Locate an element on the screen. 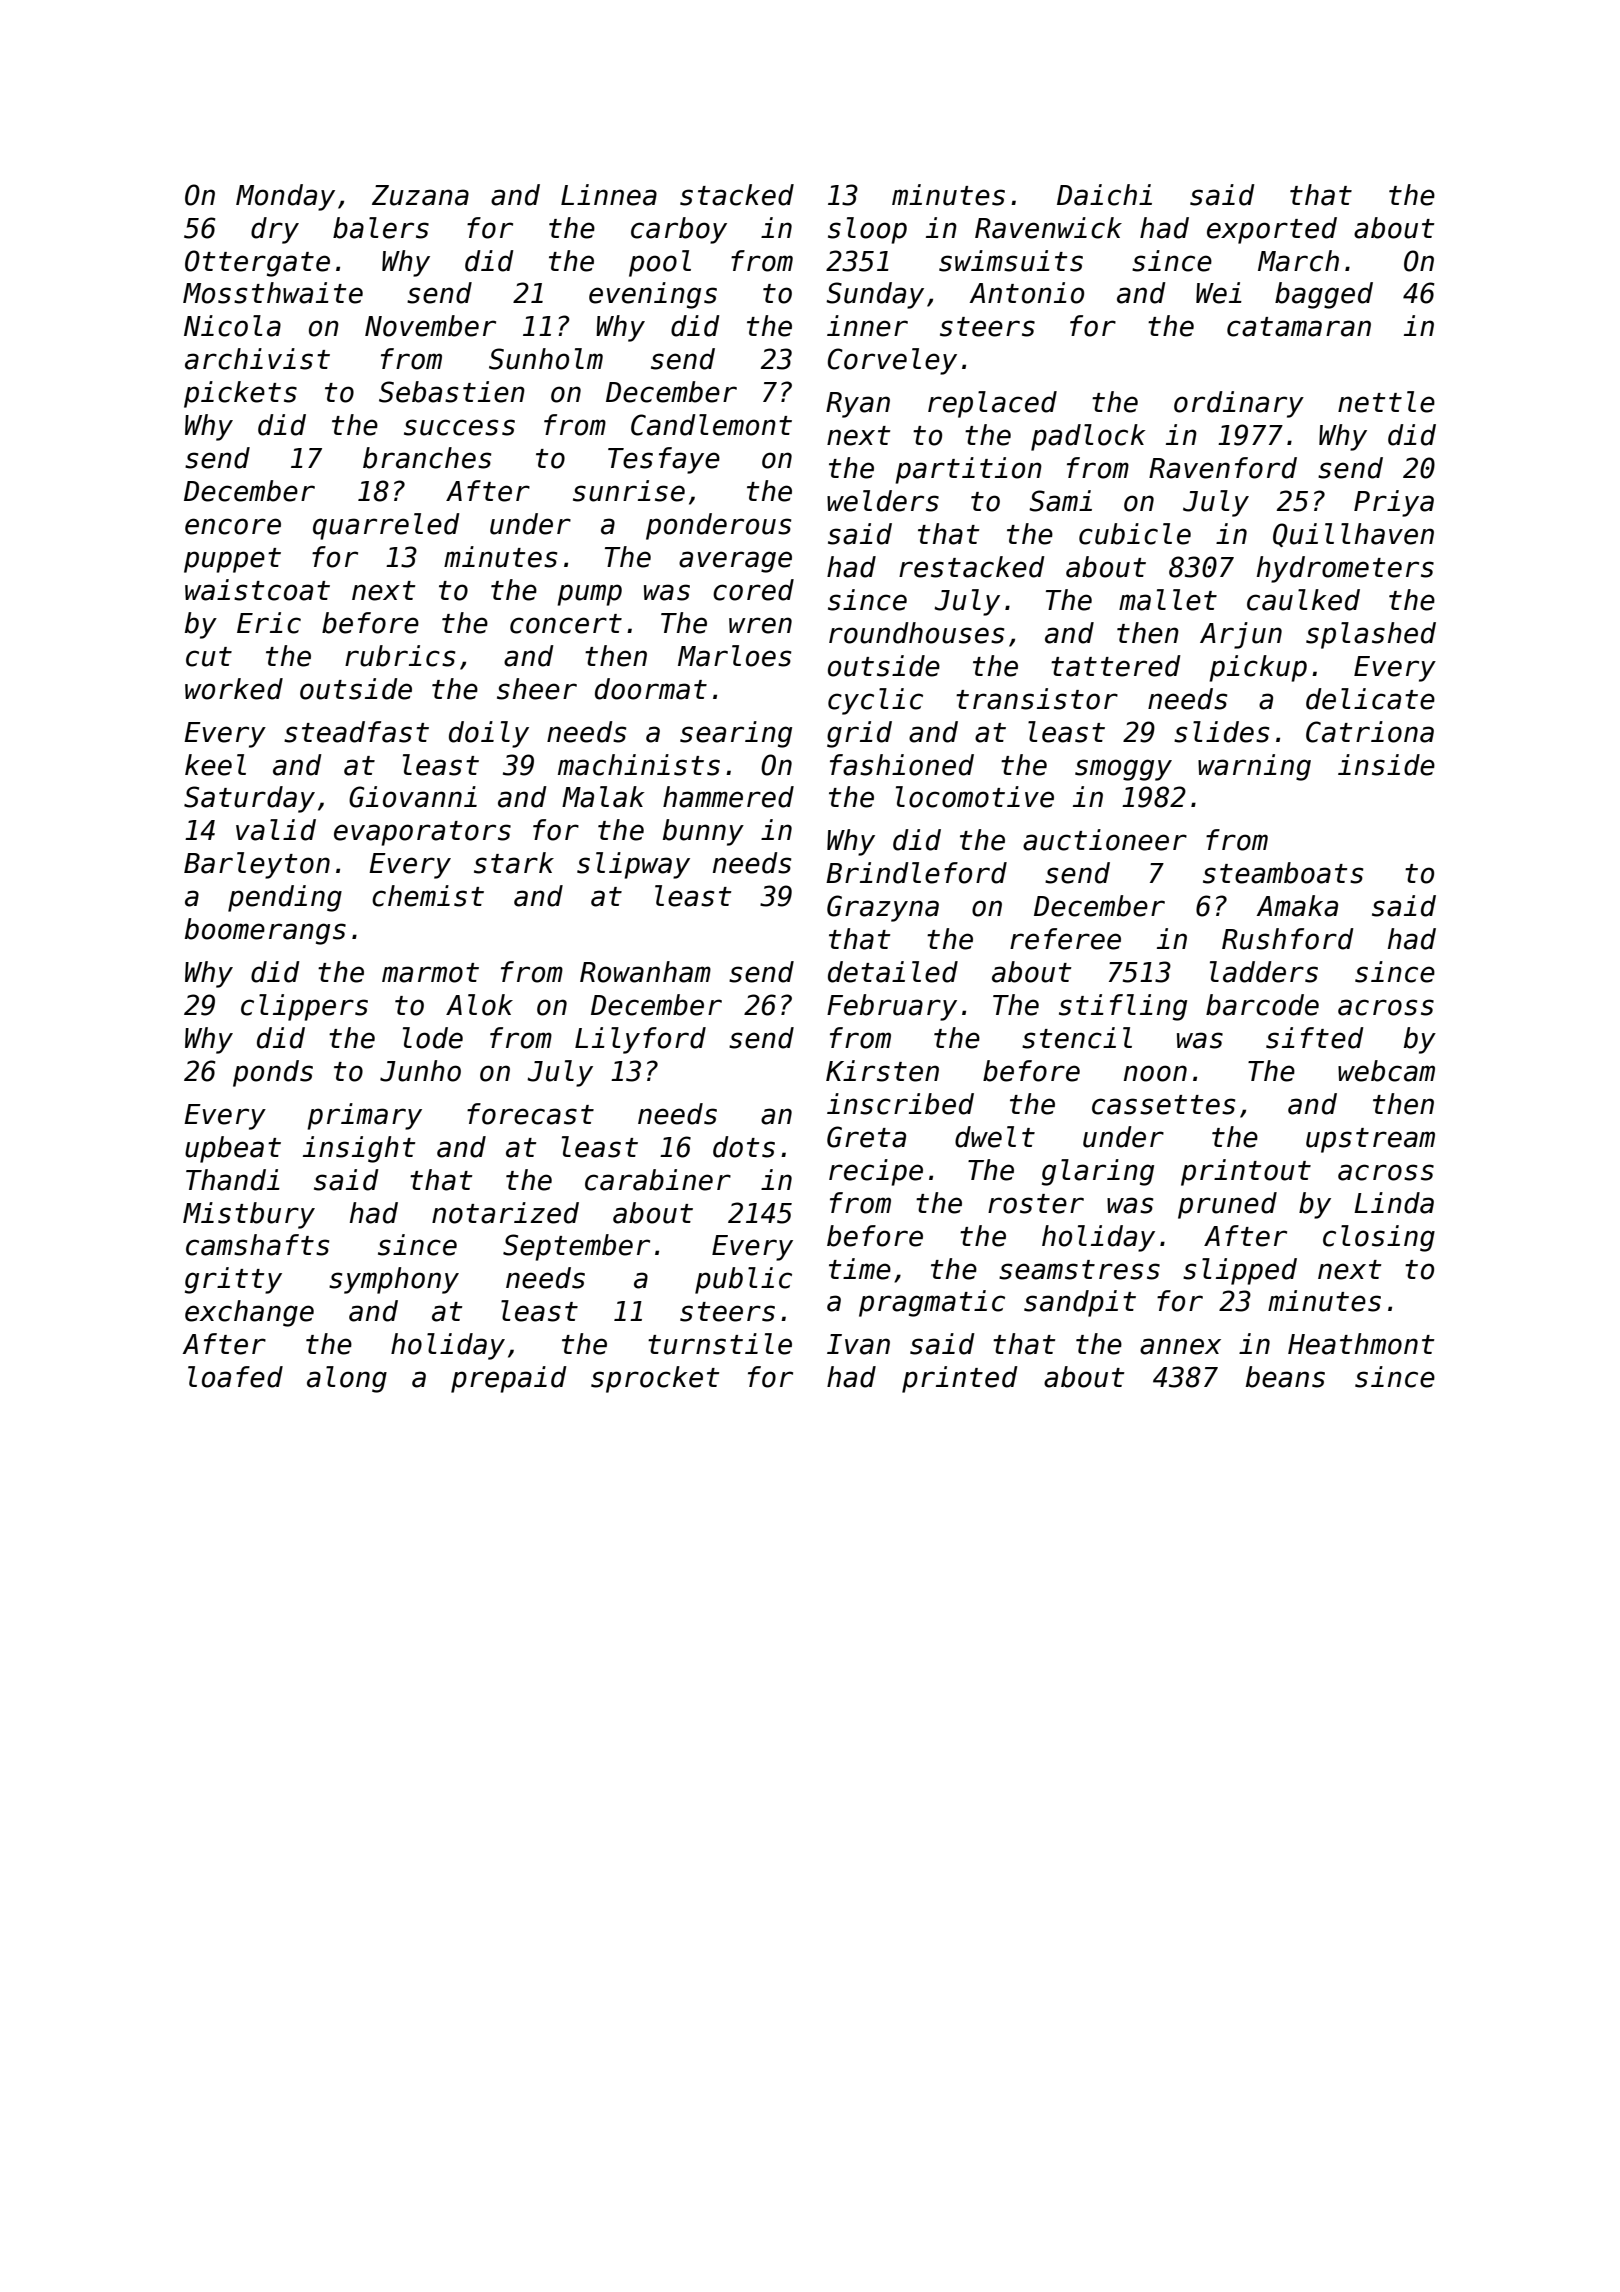 Image resolution: width=1620 pixels, height=2292 pixels. slipway is located at coordinates (633, 865).
